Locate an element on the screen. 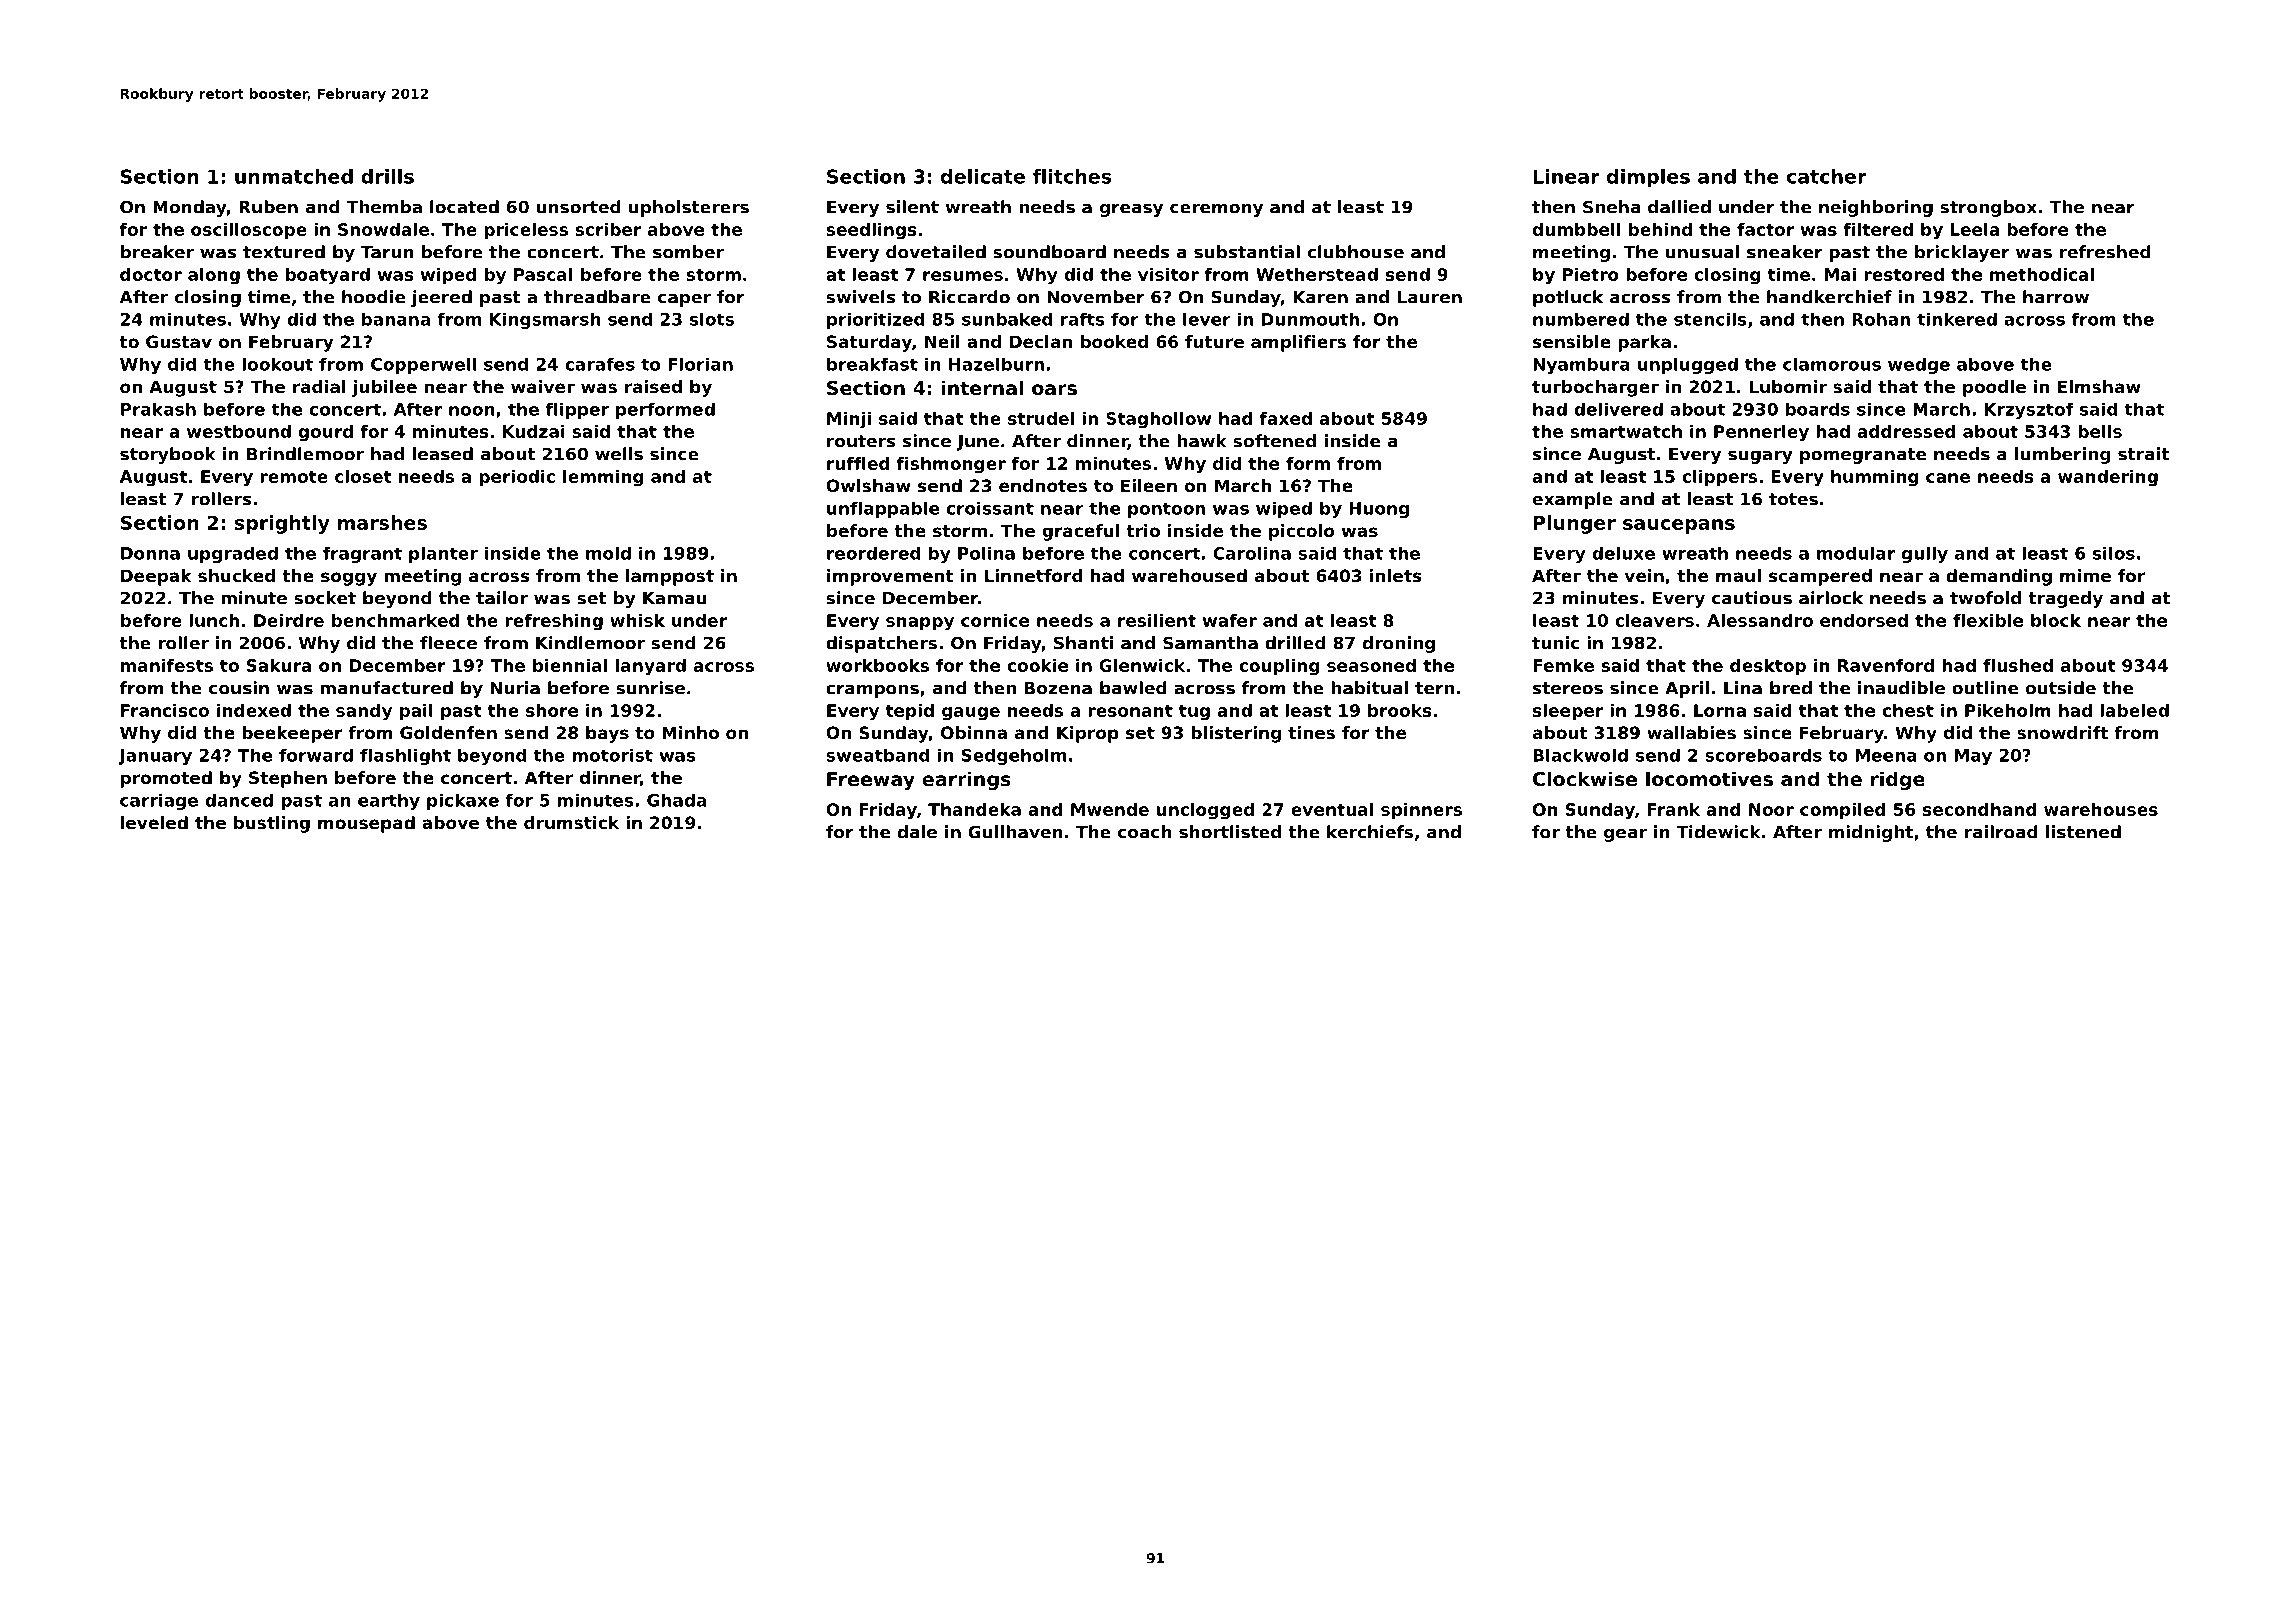 The width and height of the screenshot is (2292, 1620). wandering is located at coordinates (2108, 478).
